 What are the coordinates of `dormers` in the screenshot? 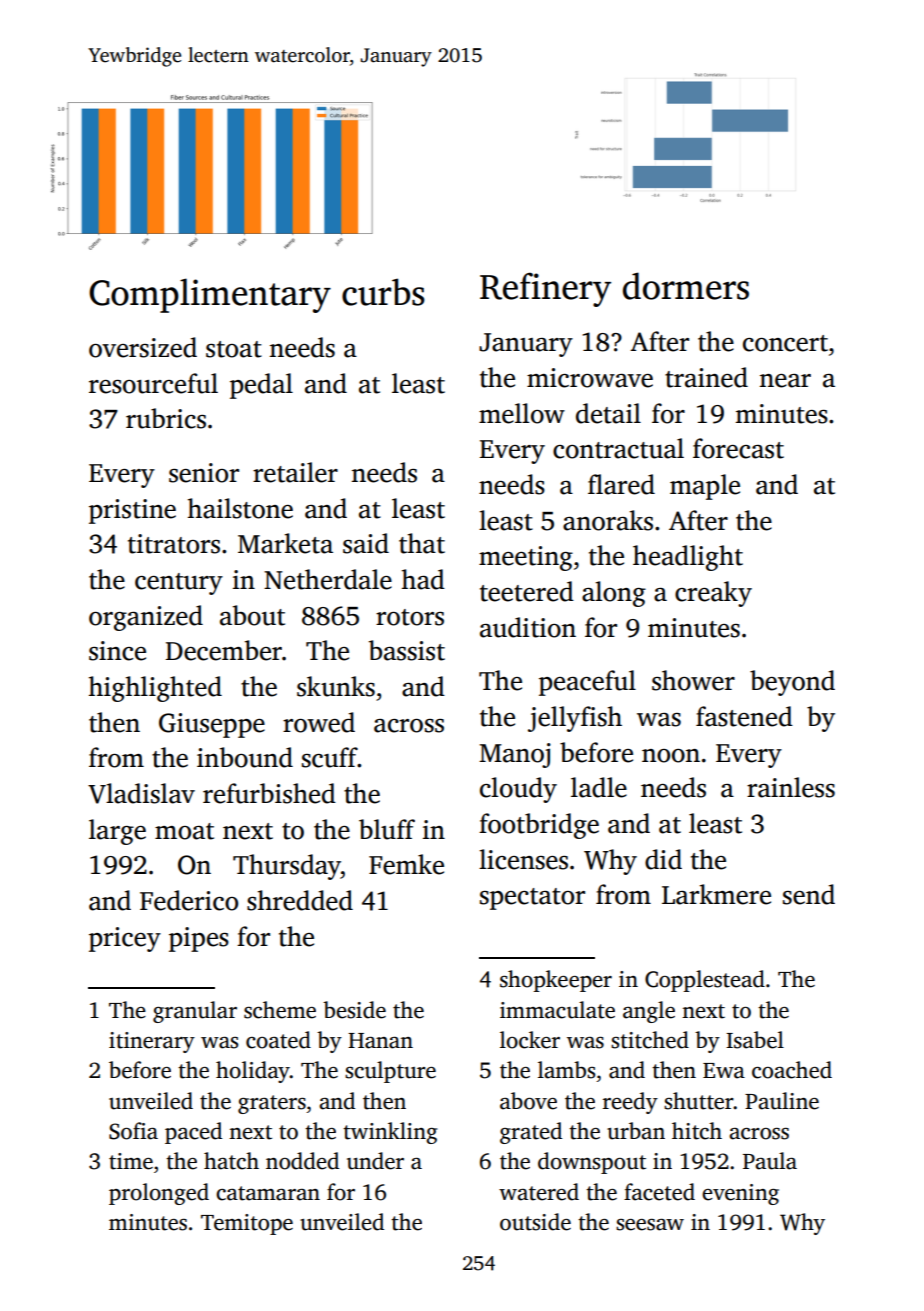 It's located at (686, 286).
